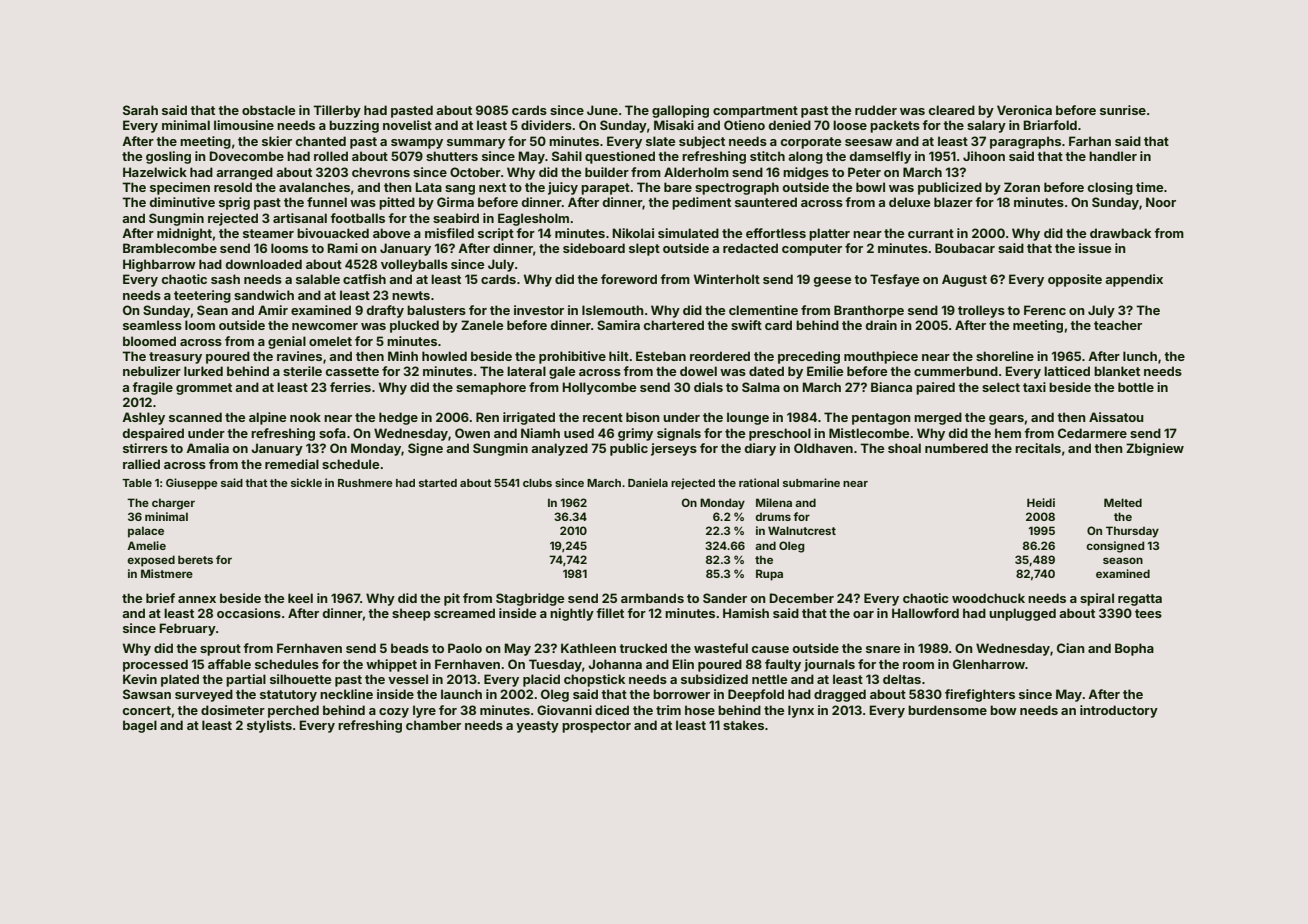  What do you see at coordinates (802, 530) in the document?
I see `Walnutcrest` at bounding box center [802, 530].
